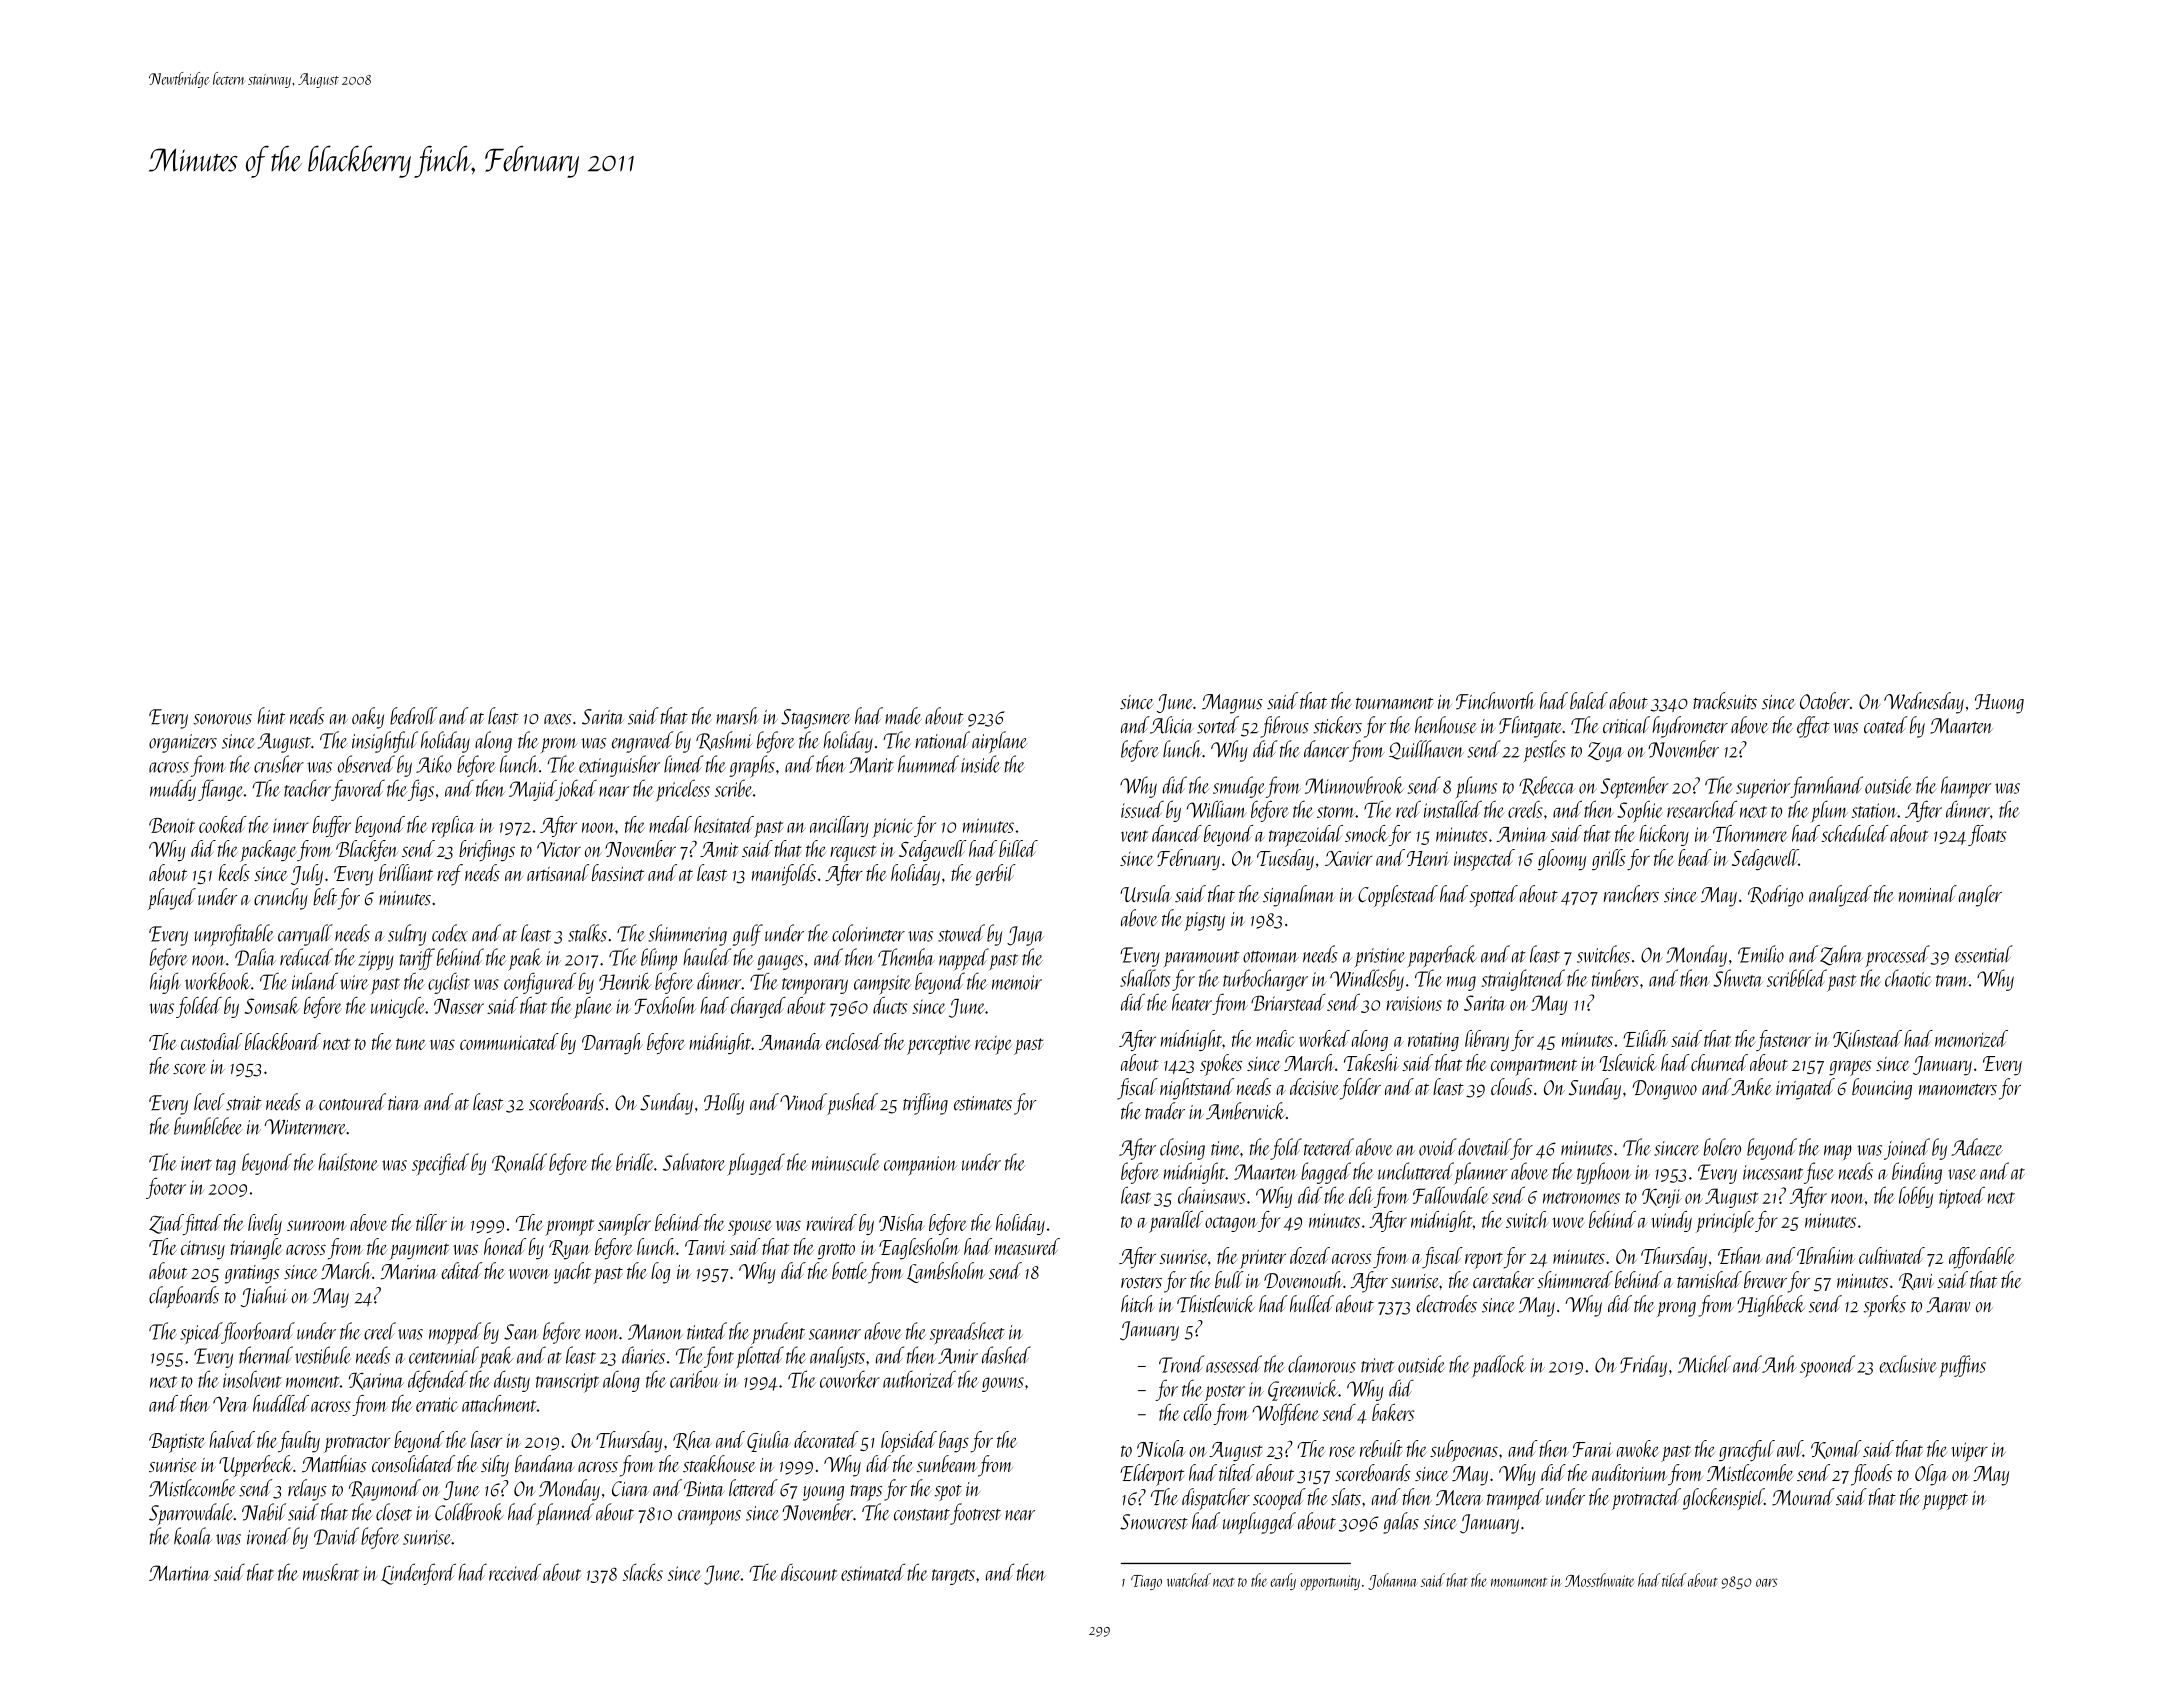 Image resolution: width=2178 pixels, height=1683 pixels. Describe the element at coordinates (366, 764) in the screenshot. I see `observed` at that location.
